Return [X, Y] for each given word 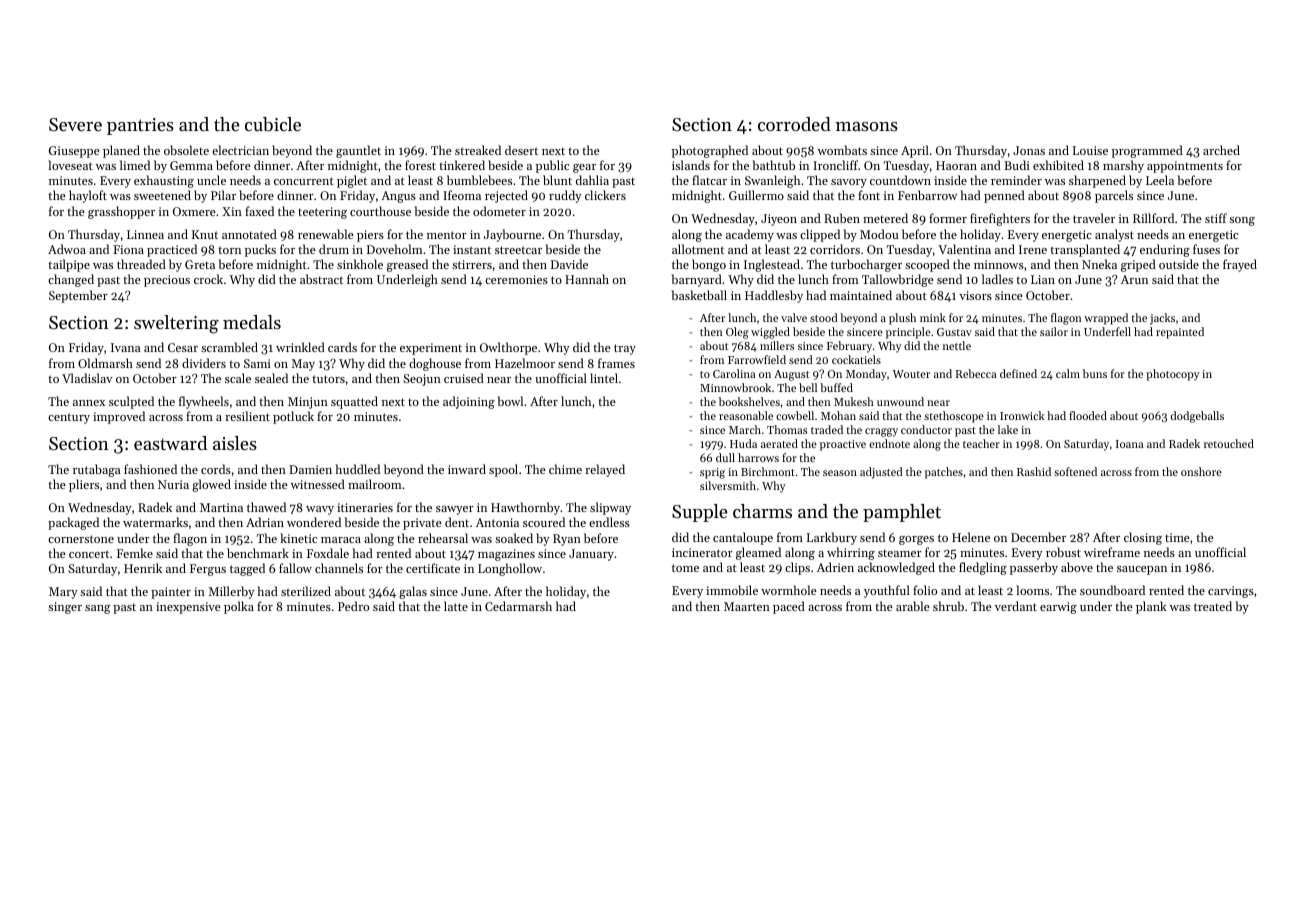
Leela [1160, 180]
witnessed [318, 484]
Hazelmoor [525, 363]
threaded [141, 264]
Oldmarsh [105, 363]
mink [933, 317]
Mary [63, 593]
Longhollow [510, 569]
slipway [610, 508]
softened [1075, 471]
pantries [140, 126]
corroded [794, 124]
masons [867, 126]
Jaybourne [512, 235]
